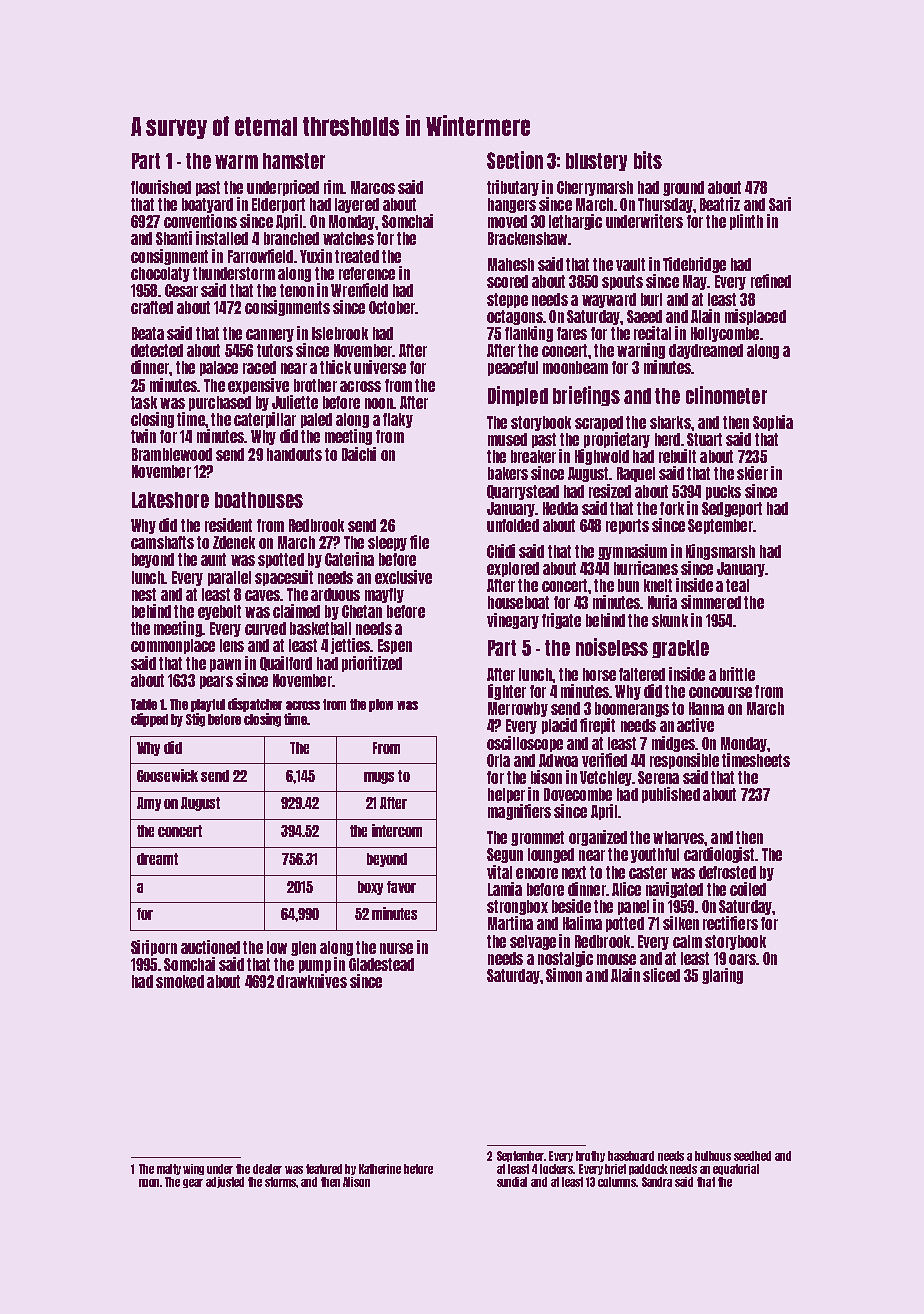 The width and height of the page is (924, 1314). What do you see at coordinates (684, 761) in the page?
I see `responsible` at bounding box center [684, 761].
